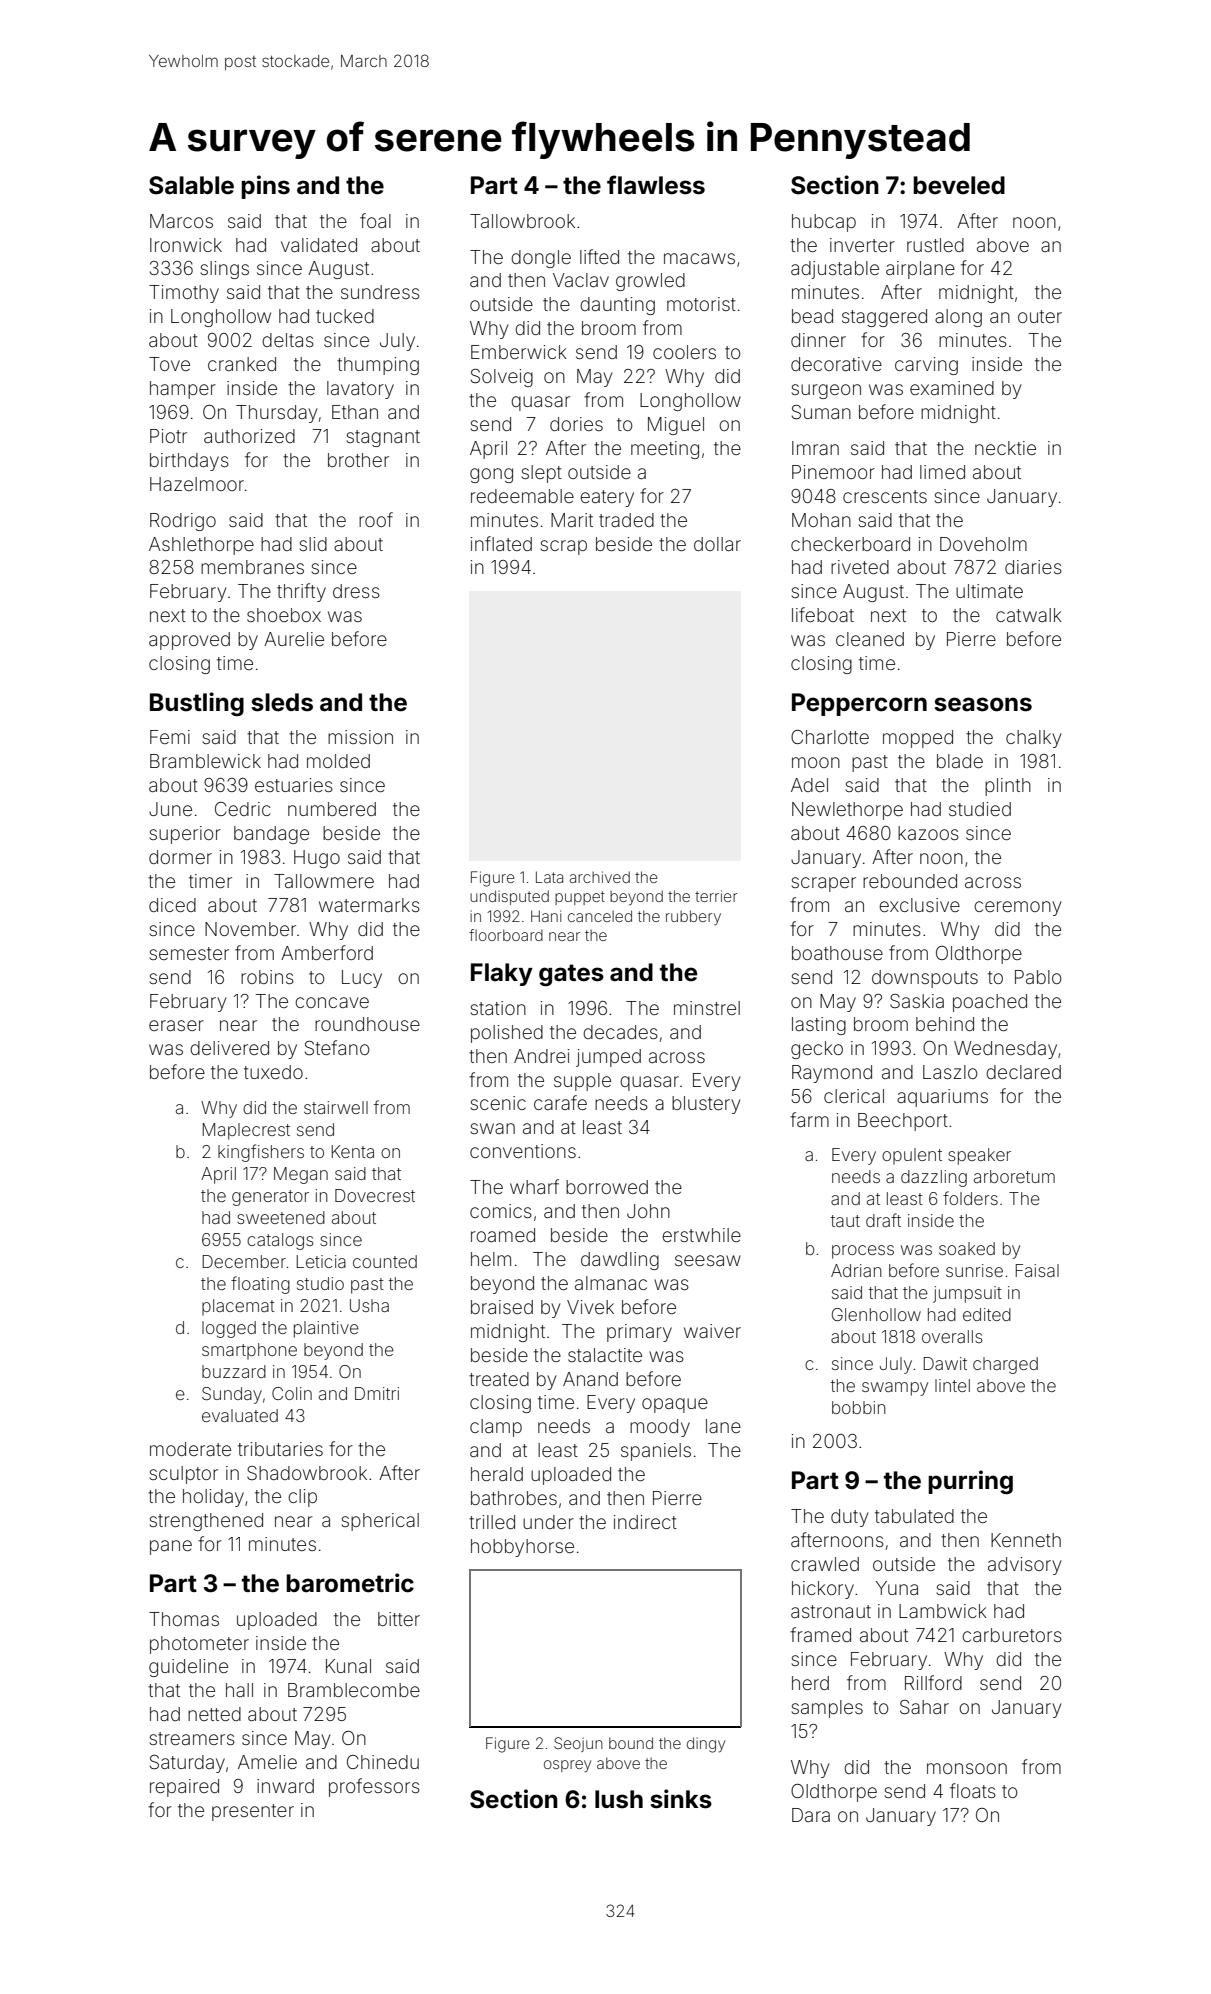 The width and height of the document is (1211, 1994). Describe the element at coordinates (399, 1619) in the document. I see `bitter` at that location.
